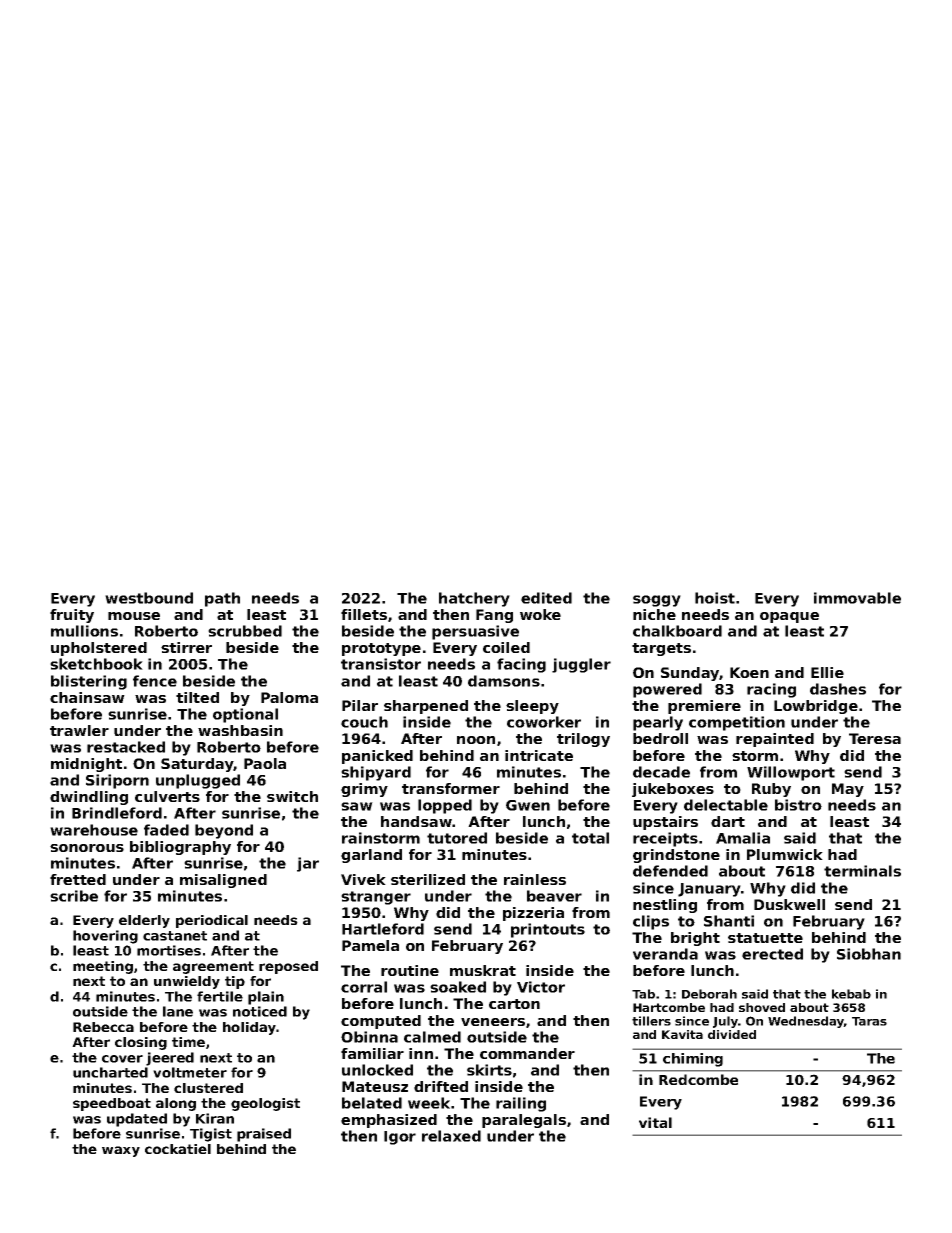  What do you see at coordinates (451, 1136) in the page?
I see `relaxed` at bounding box center [451, 1136].
